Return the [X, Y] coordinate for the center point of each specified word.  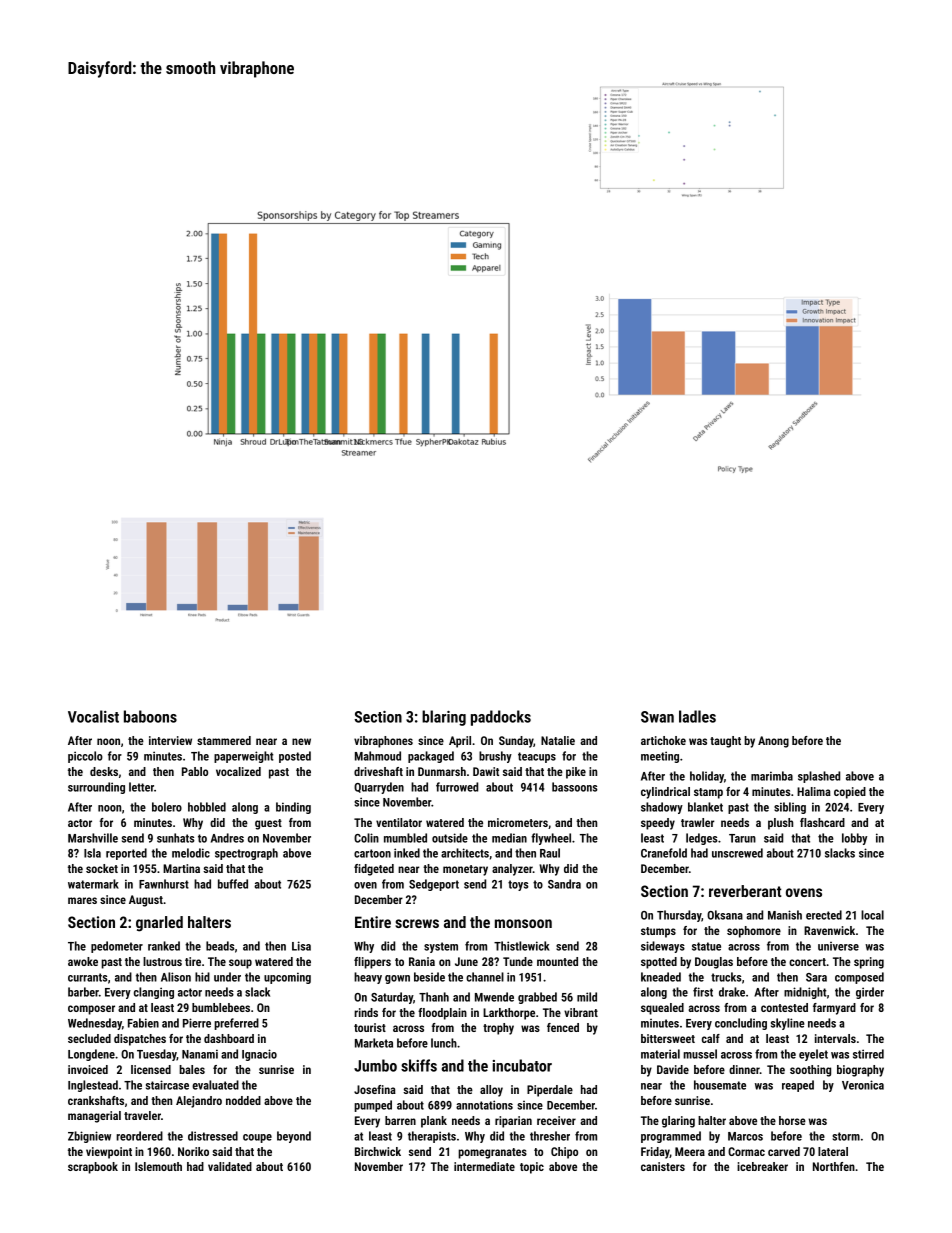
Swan [657, 717]
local [872, 915]
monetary [465, 870]
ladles [697, 716]
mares [82, 900]
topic [532, 1168]
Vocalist [93, 716]
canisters [663, 1166]
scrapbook [93, 1168]
